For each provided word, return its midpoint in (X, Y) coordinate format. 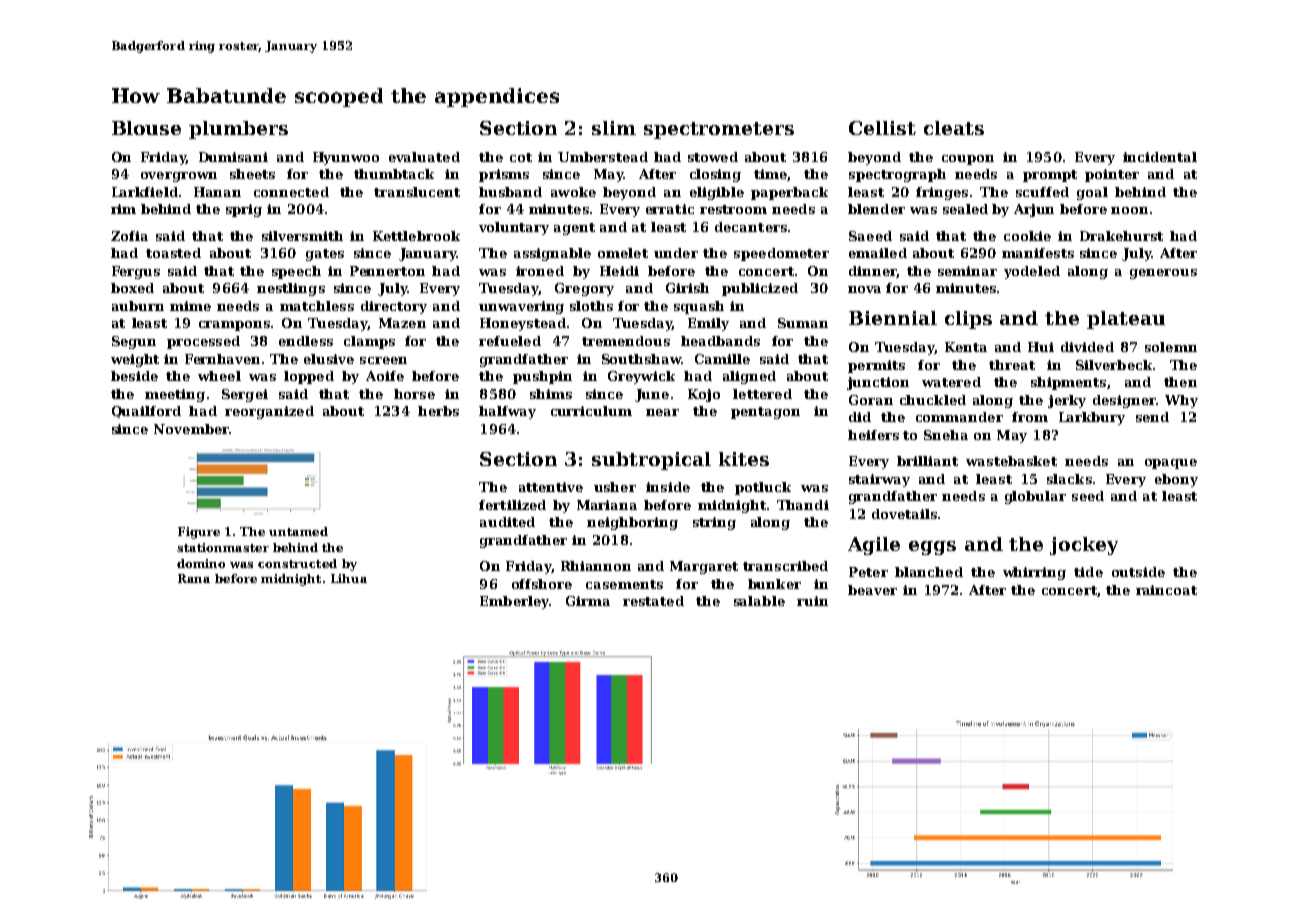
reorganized (269, 412)
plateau (1126, 320)
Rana (194, 578)
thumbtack (394, 174)
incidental (1160, 157)
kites (744, 459)
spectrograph (897, 175)
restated (653, 601)
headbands (720, 341)
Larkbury (1092, 418)
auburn (138, 306)
